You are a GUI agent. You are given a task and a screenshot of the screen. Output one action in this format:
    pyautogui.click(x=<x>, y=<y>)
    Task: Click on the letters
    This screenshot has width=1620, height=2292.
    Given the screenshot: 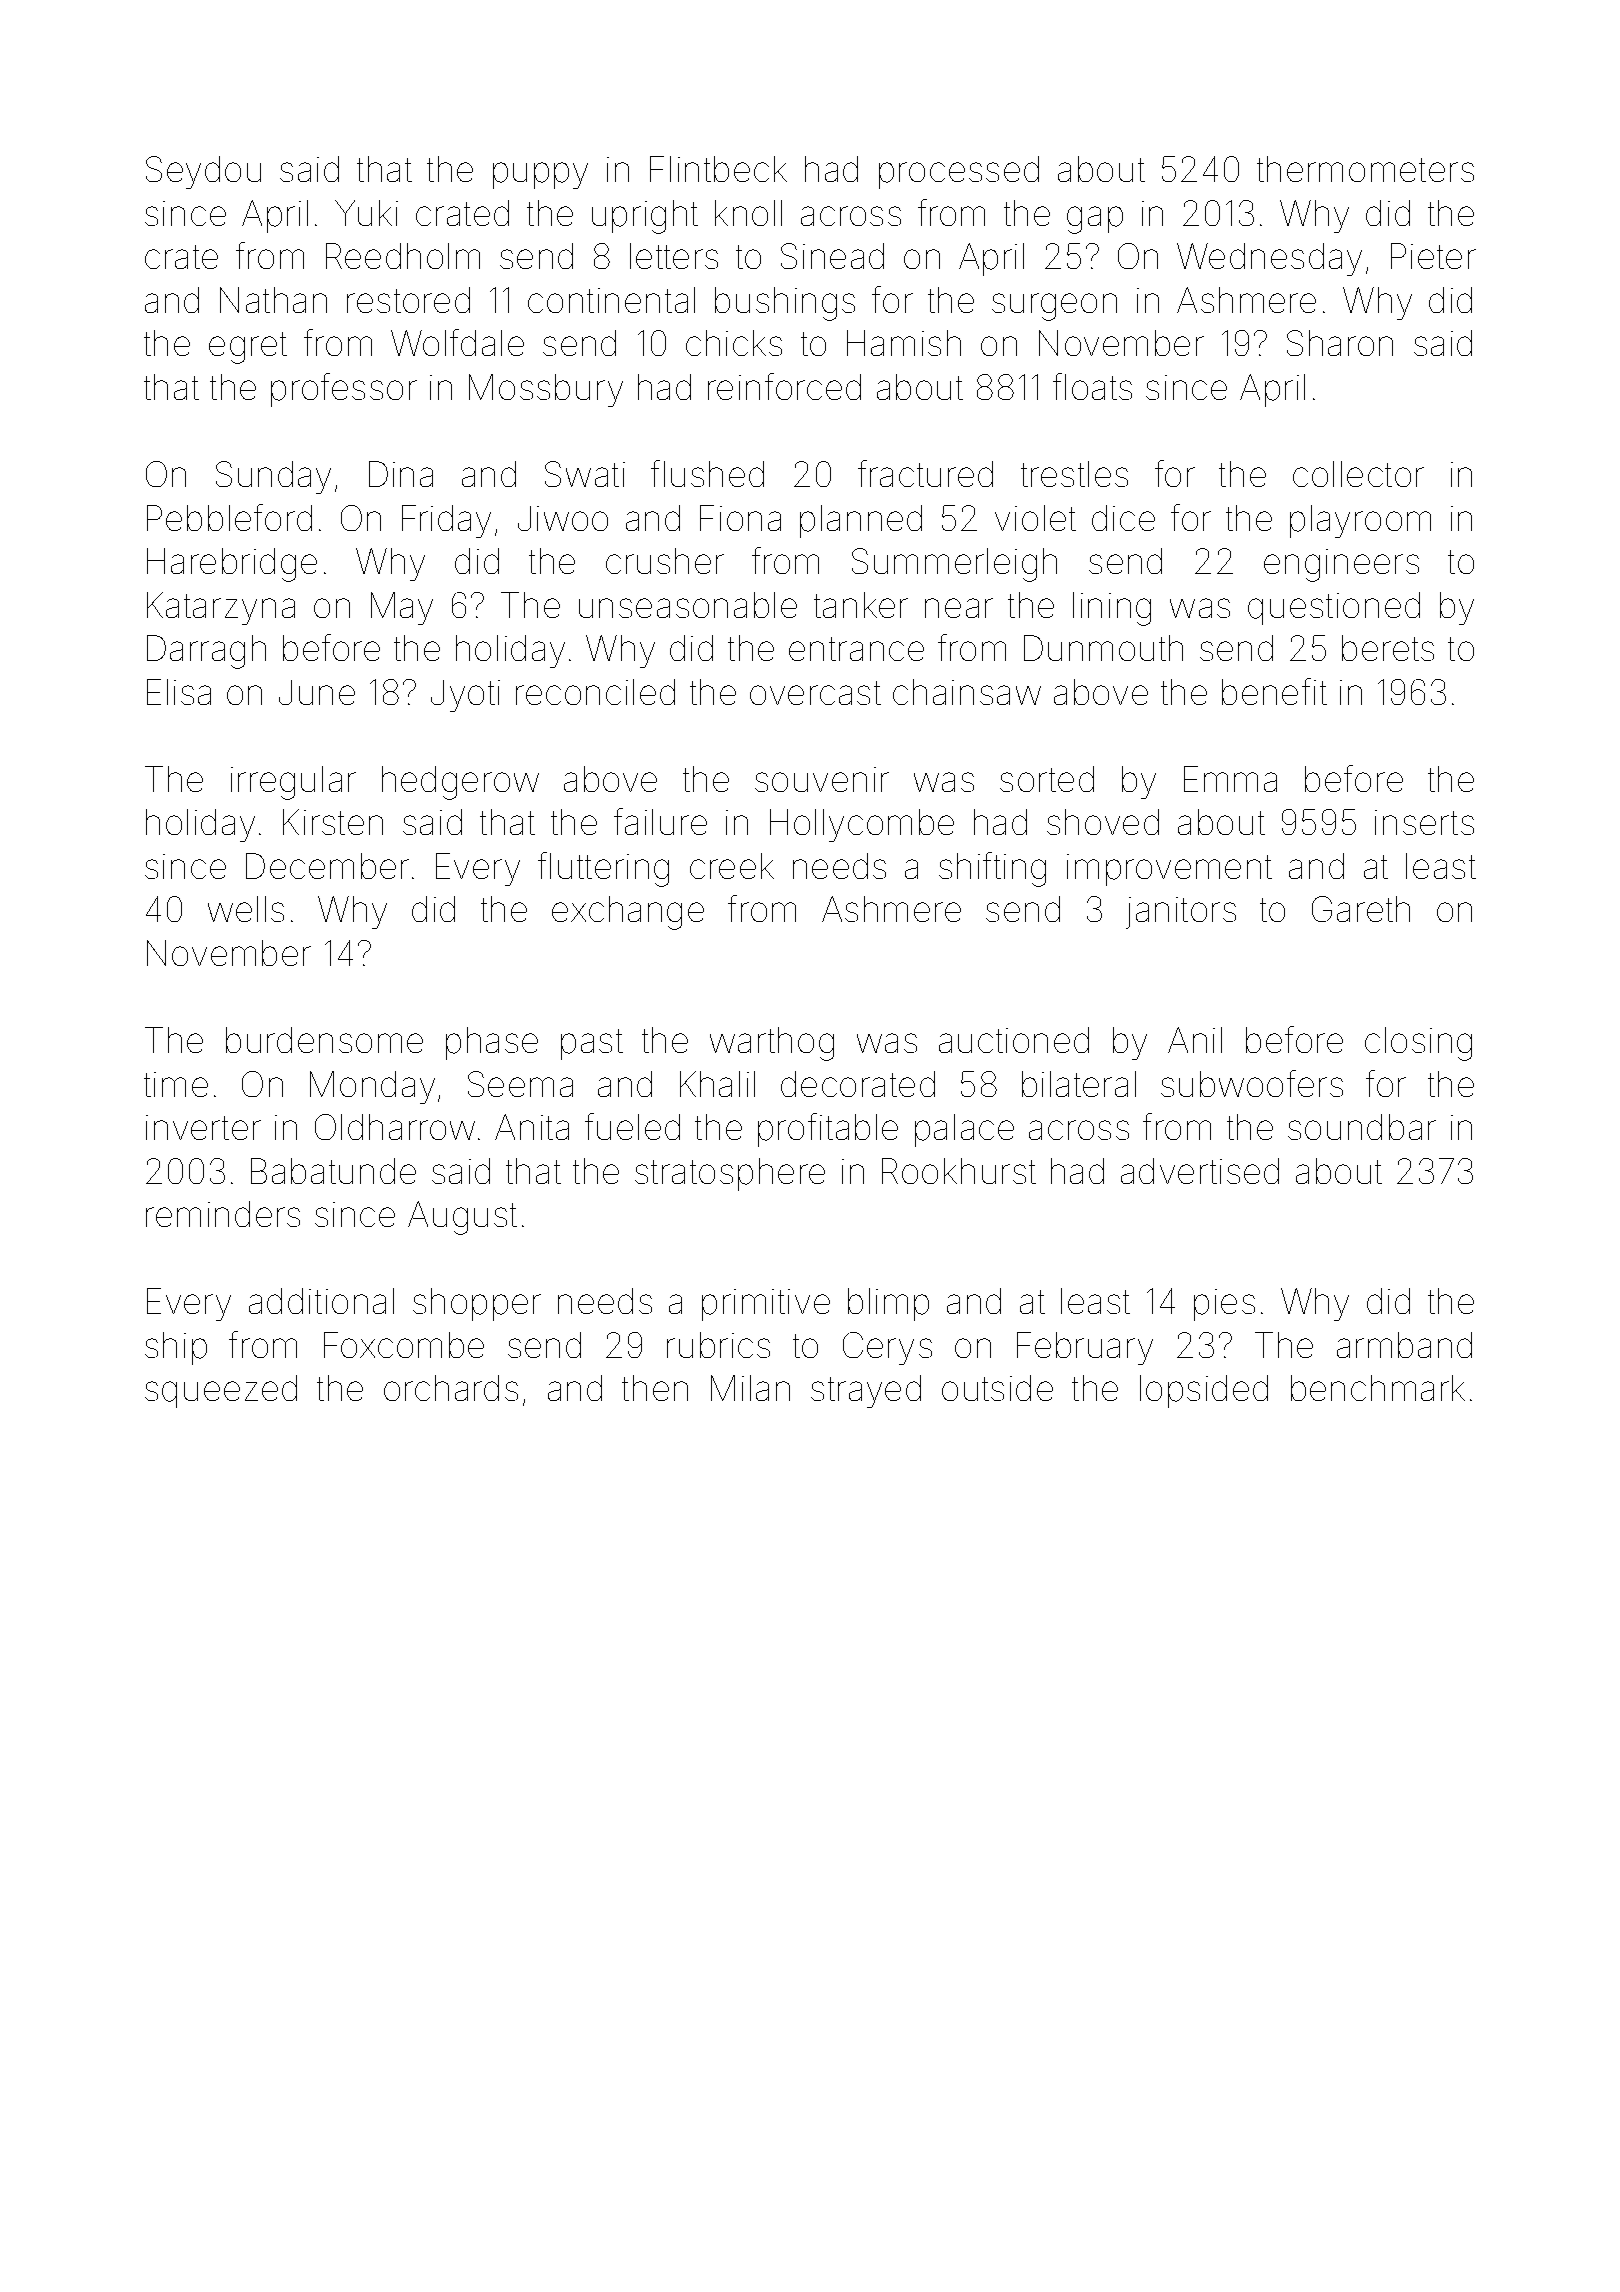 What is the action you would take?
    pyautogui.click(x=674, y=256)
